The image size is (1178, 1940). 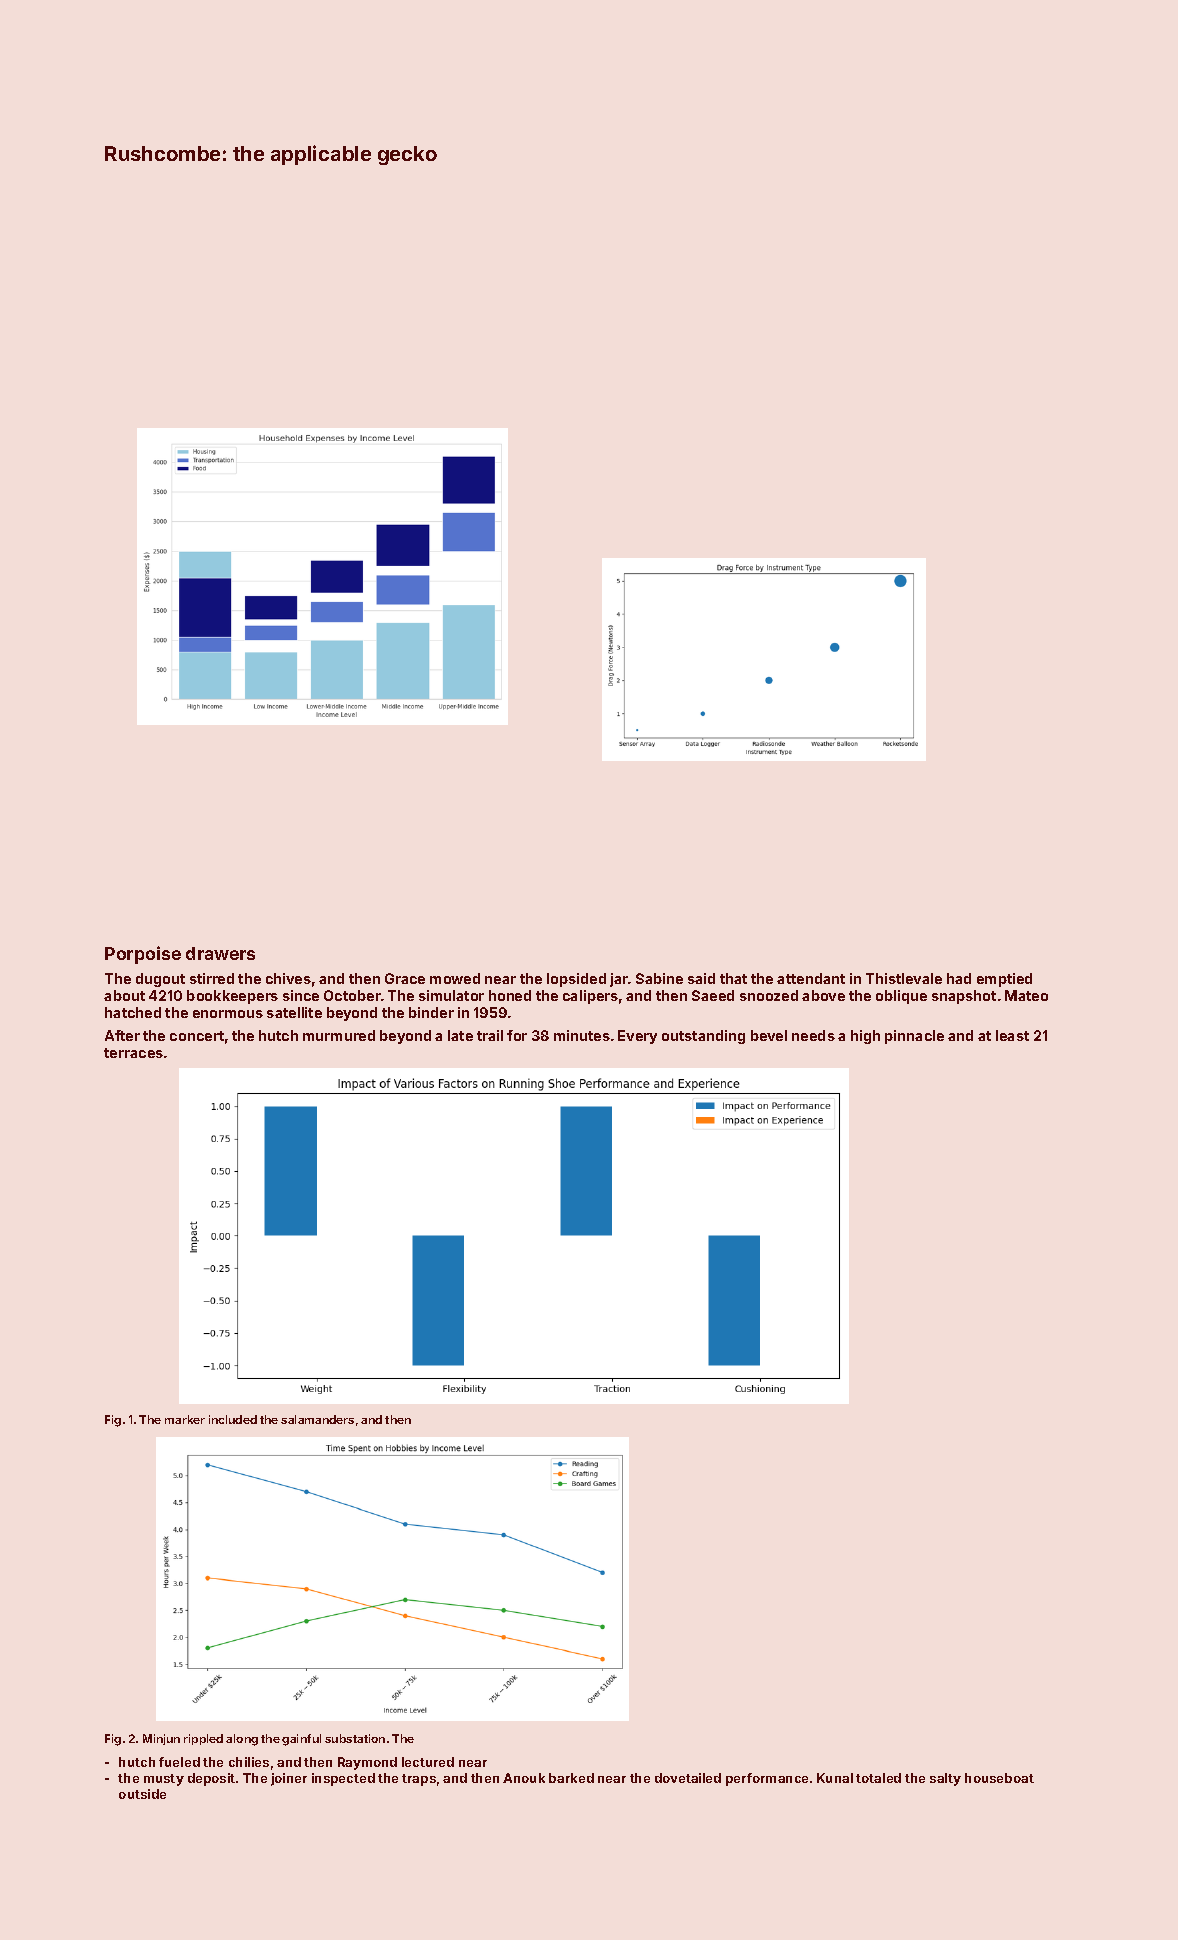 I want to click on salamanders, so click(x=317, y=1419).
